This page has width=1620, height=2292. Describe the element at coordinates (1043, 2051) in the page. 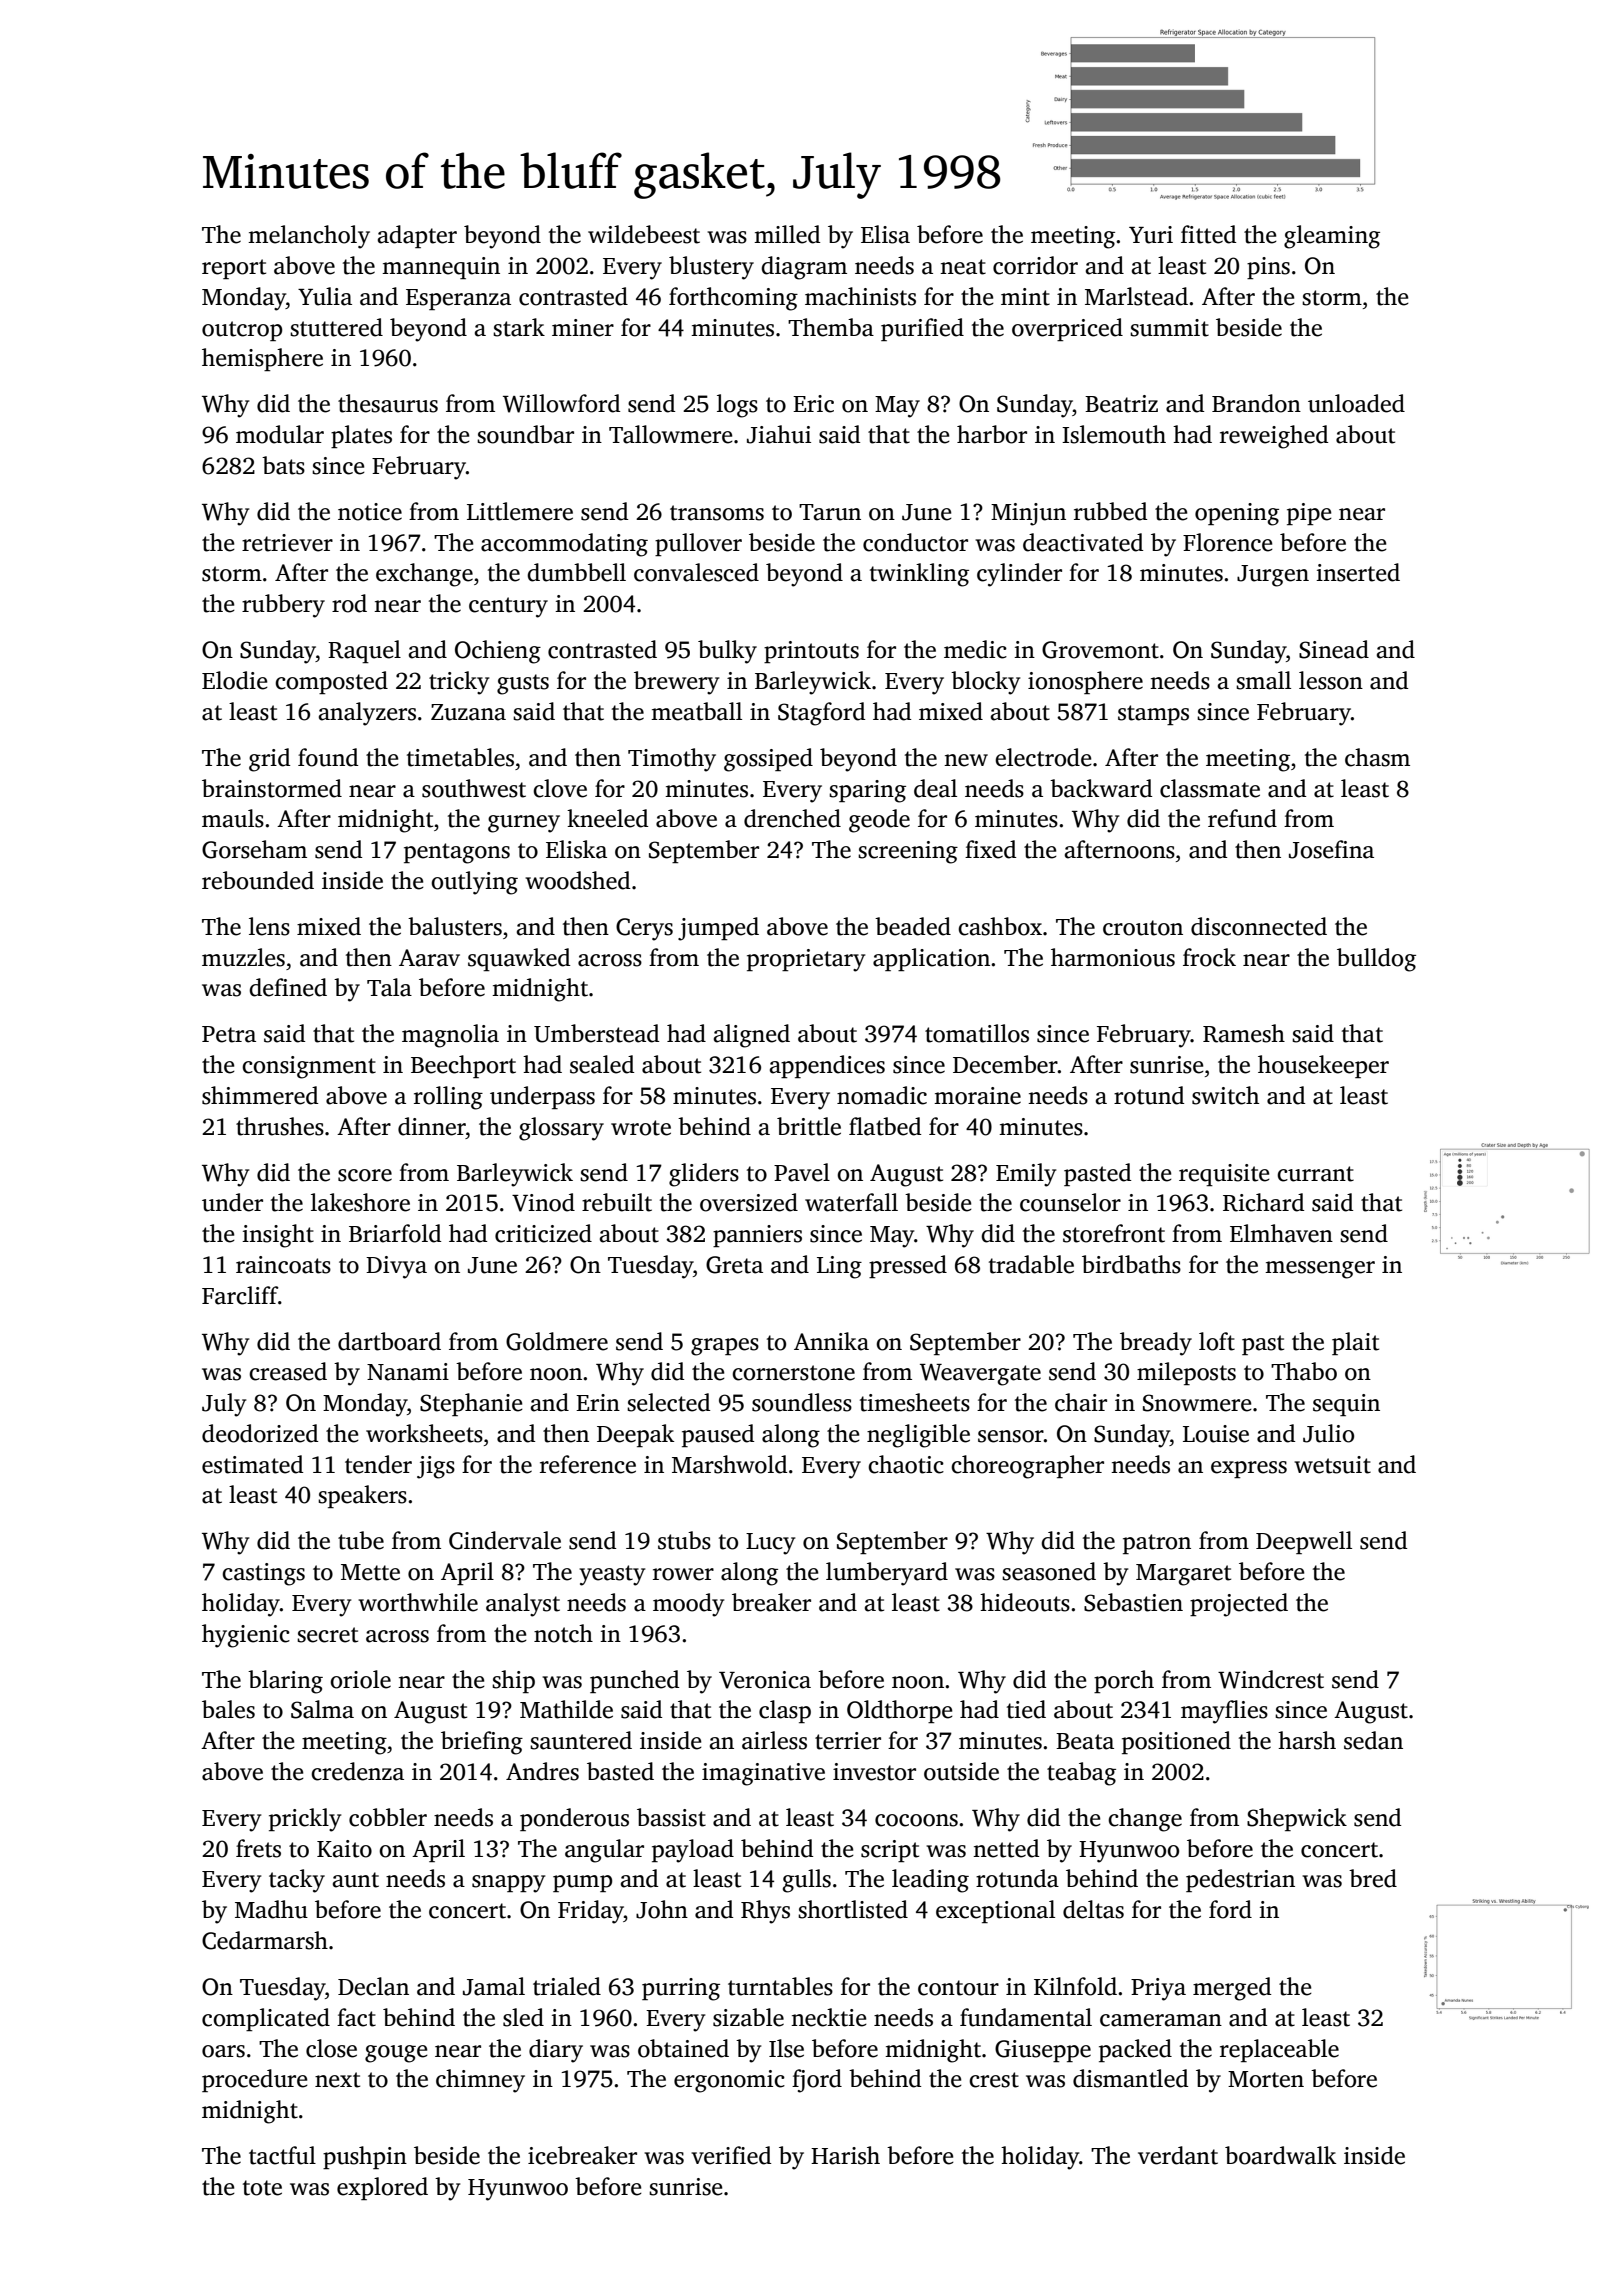

I see `Giuseppe` at that location.
